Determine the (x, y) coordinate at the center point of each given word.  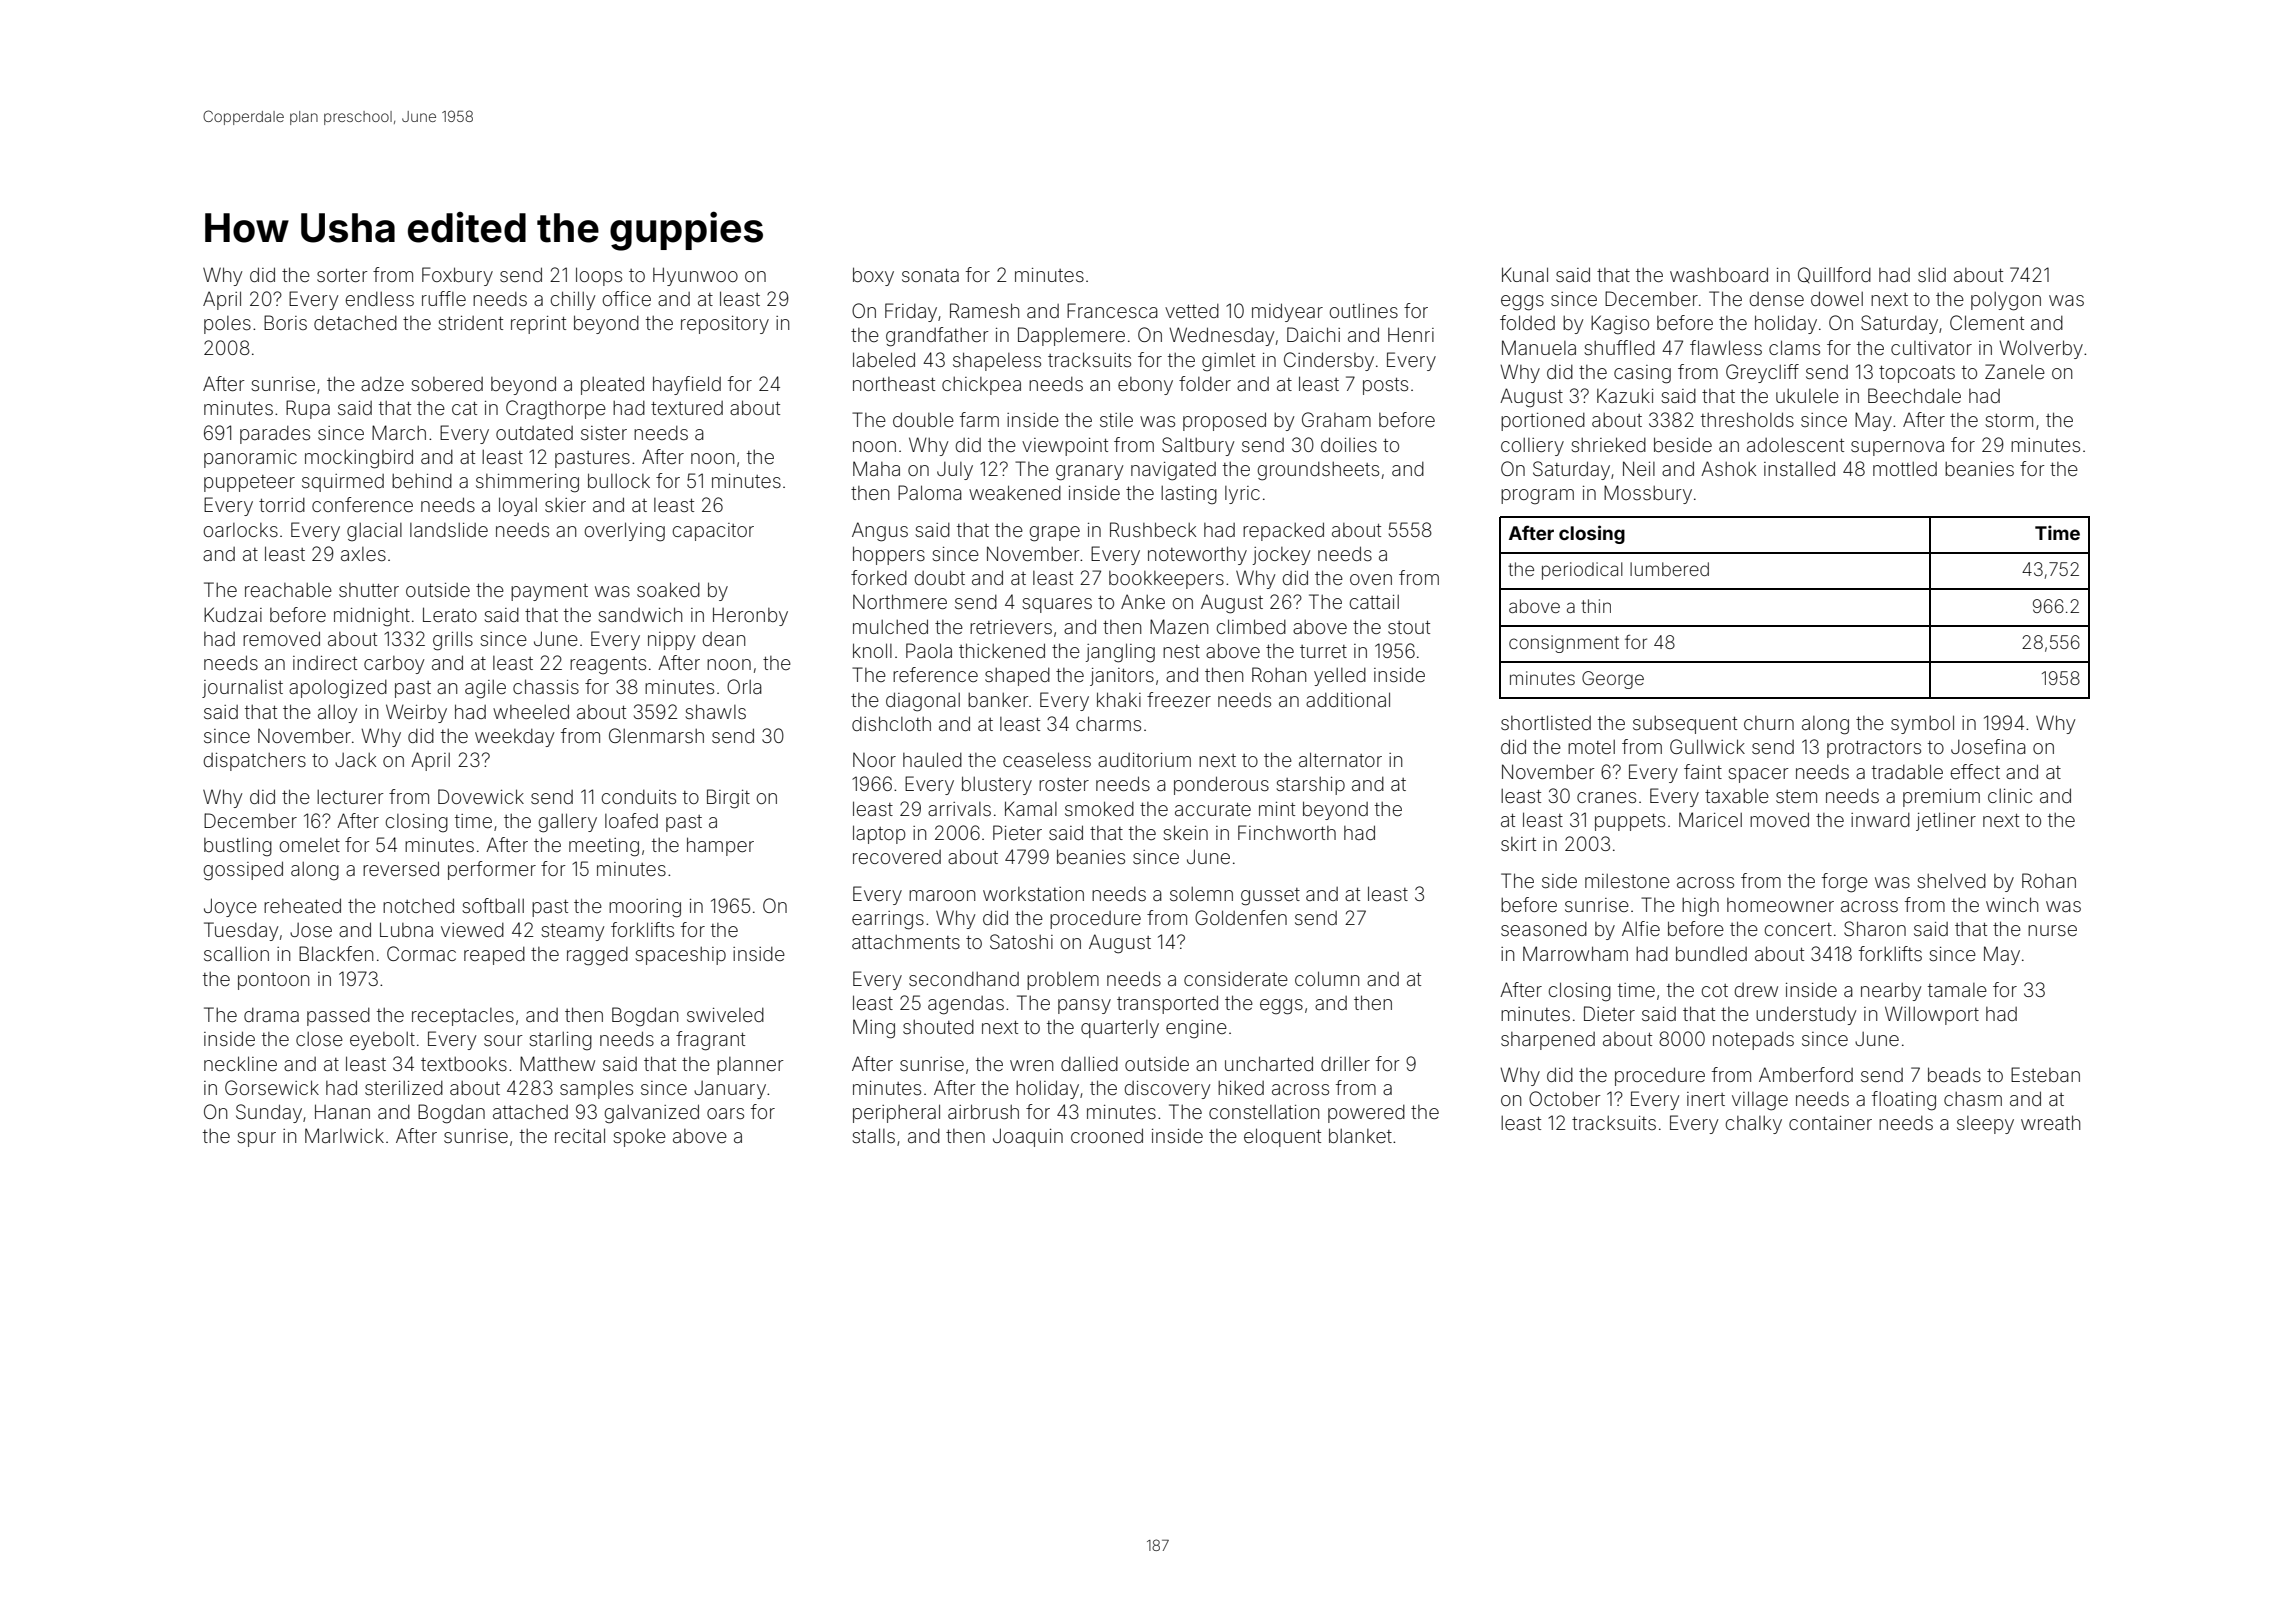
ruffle (444, 298)
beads (1954, 1074)
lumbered (1669, 569)
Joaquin (1028, 1137)
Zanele (2015, 371)
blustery (997, 785)
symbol (1922, 724)
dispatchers (254, 762)
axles (363, 554)
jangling (1120, 653)
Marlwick (344, 1135)
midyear (1287, 312)
